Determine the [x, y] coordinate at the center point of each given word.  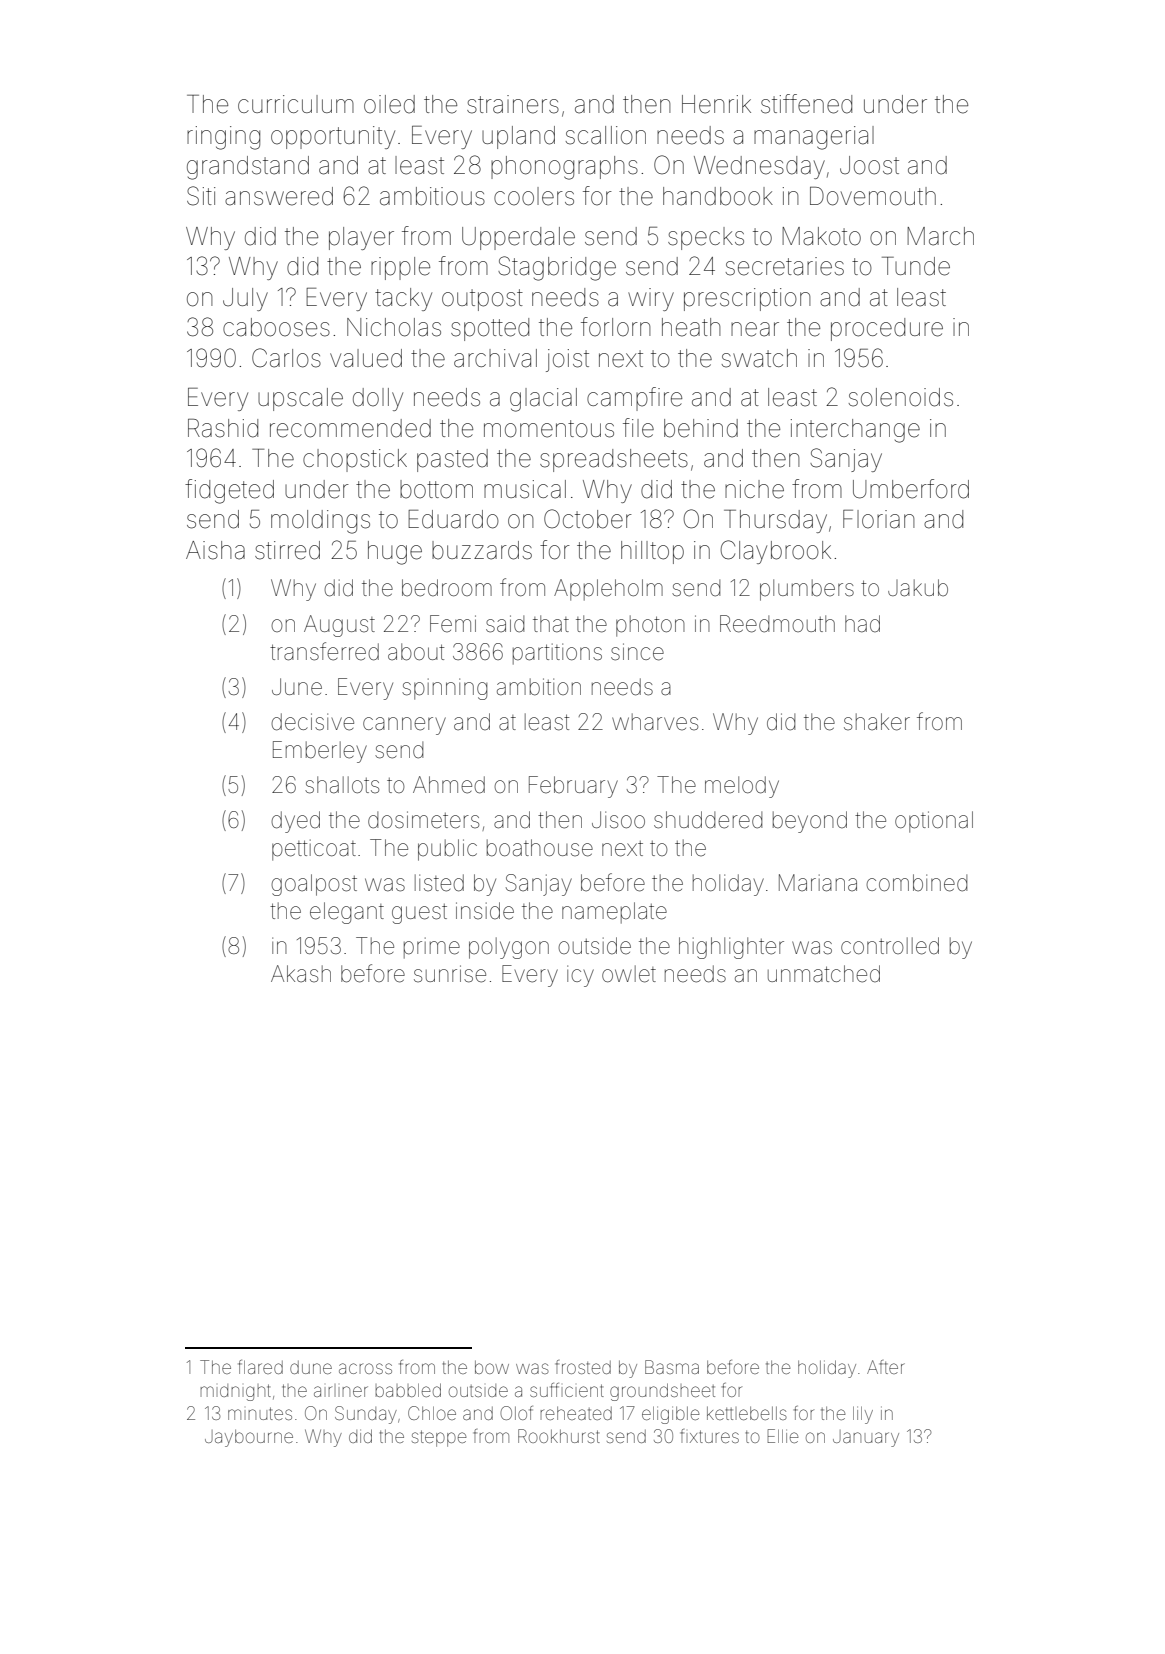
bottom [436, 489]
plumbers [807, 590]
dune [311, 1367]
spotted [490, 329]
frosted [583, 1367]
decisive [312, 722]
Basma [672, 1367]
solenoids [901, 397]
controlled [890, 946]
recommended [350, 428]
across [365, 1368]
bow [492, 1367]
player [361, 238]
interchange [855, 431]
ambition [539, 687]
